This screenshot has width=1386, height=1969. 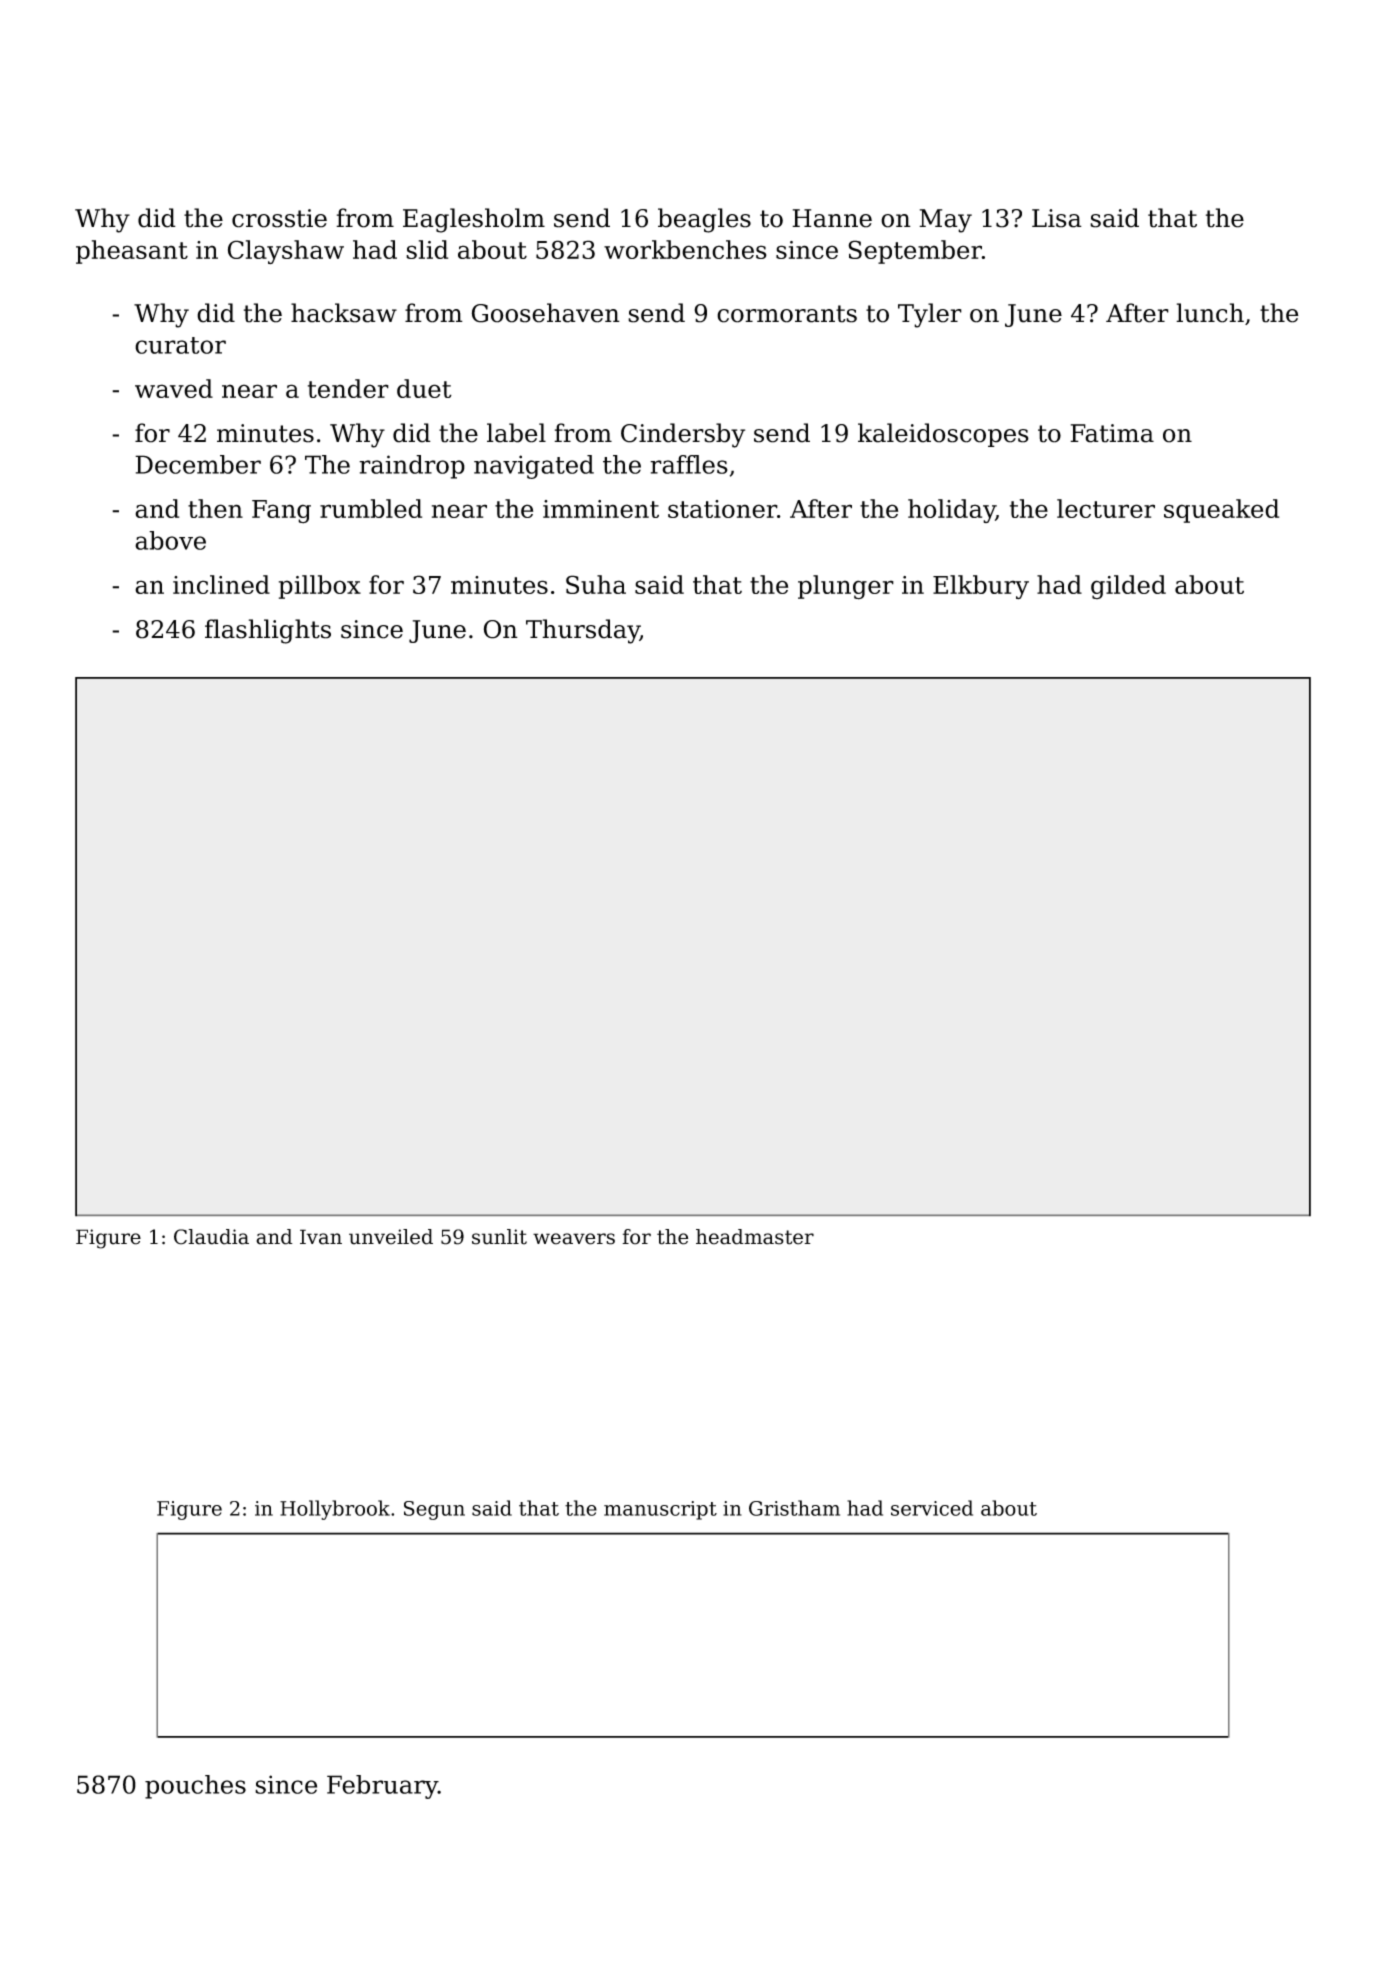 What do you see at coordinates (382, 1787) in the screenshot?
I see `February` at bounding box center [382, 1787].
